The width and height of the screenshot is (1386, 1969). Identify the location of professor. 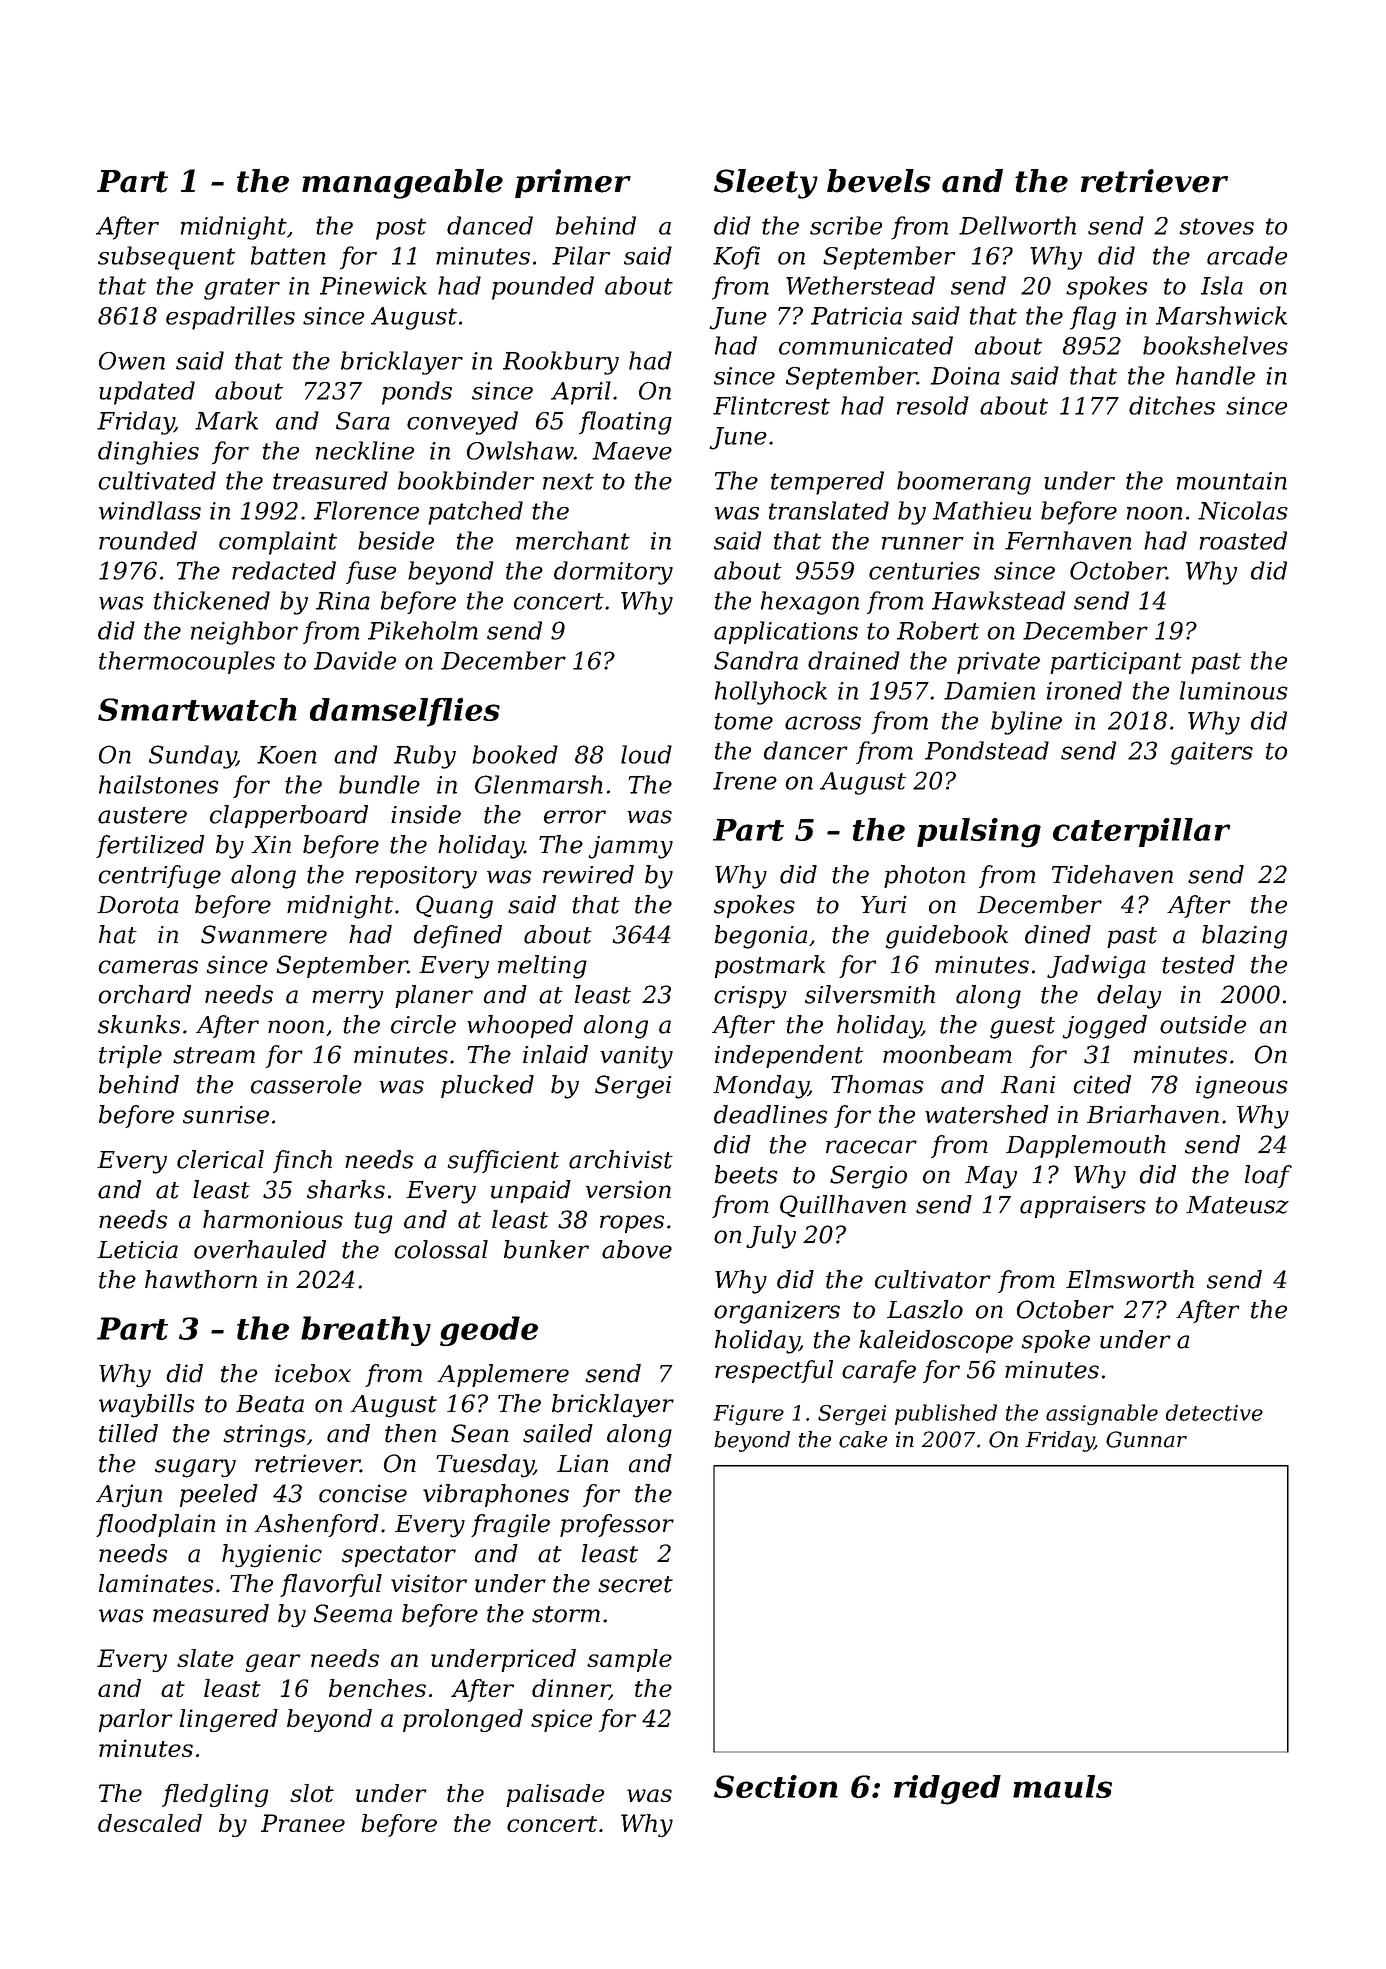
(617, 1525).
